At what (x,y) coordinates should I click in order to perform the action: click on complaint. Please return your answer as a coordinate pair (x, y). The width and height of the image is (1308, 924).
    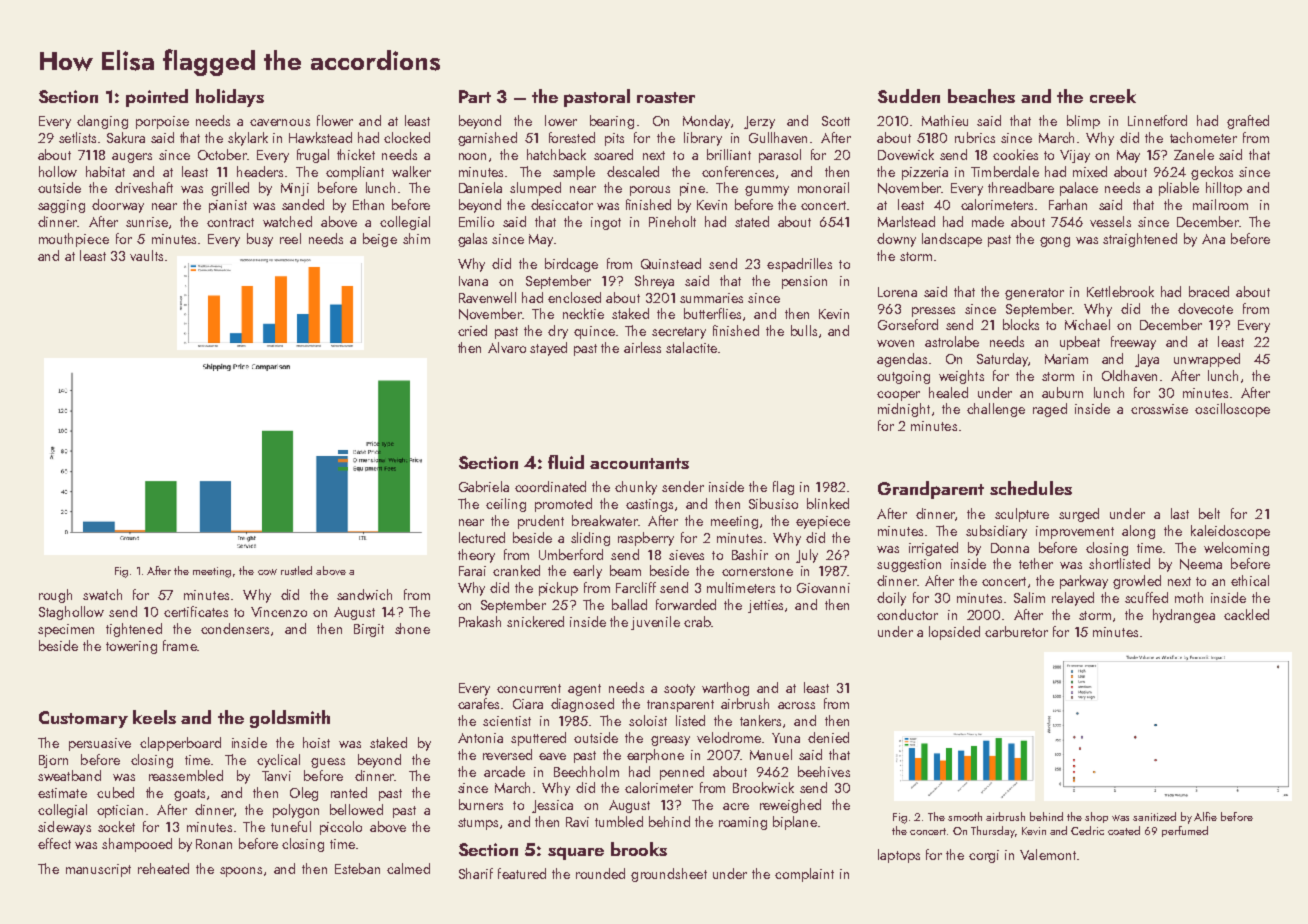
    Looking at the image, I should click on (804, 875).
